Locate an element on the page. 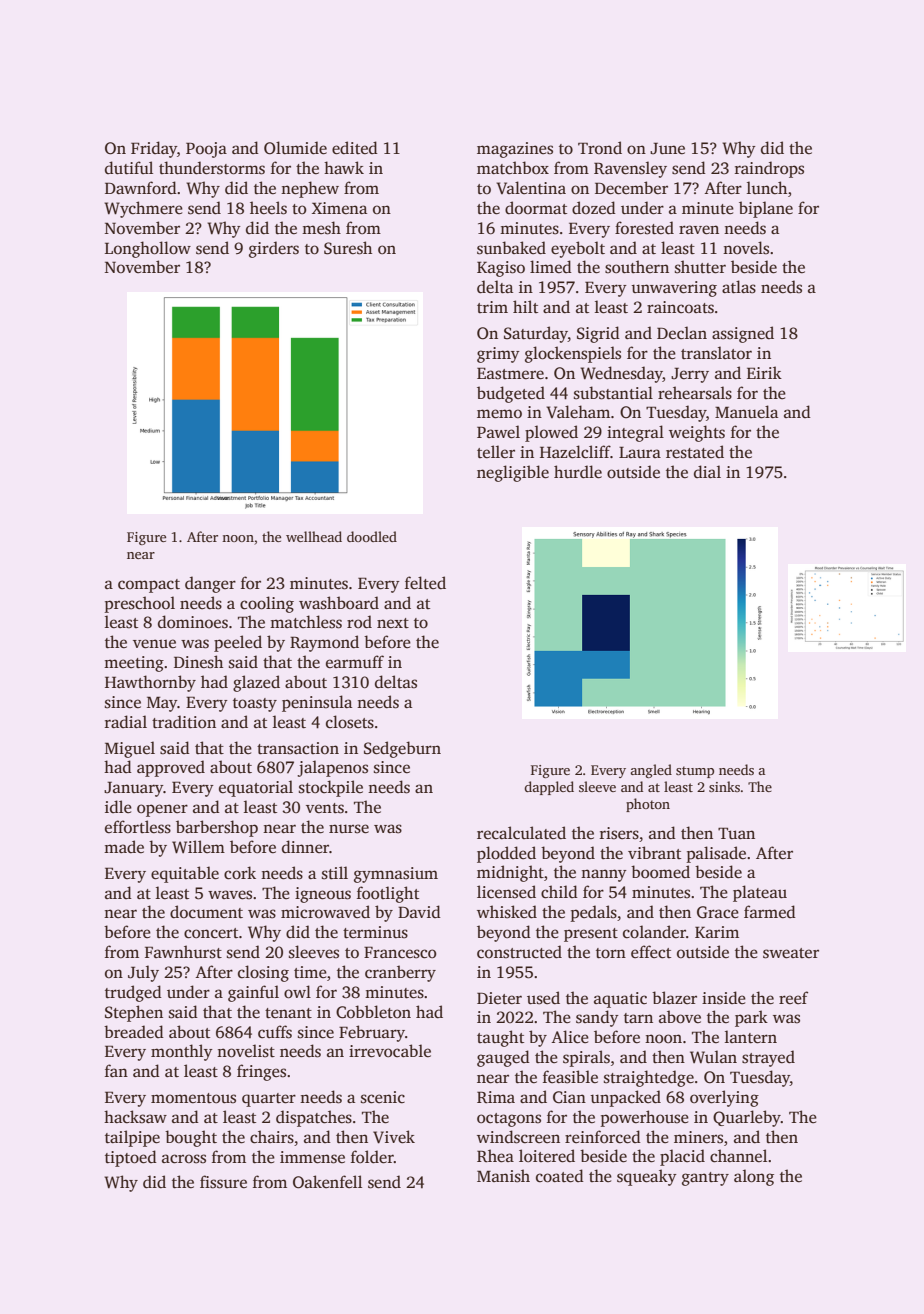  Trond is located at coordinates (600, 147).
